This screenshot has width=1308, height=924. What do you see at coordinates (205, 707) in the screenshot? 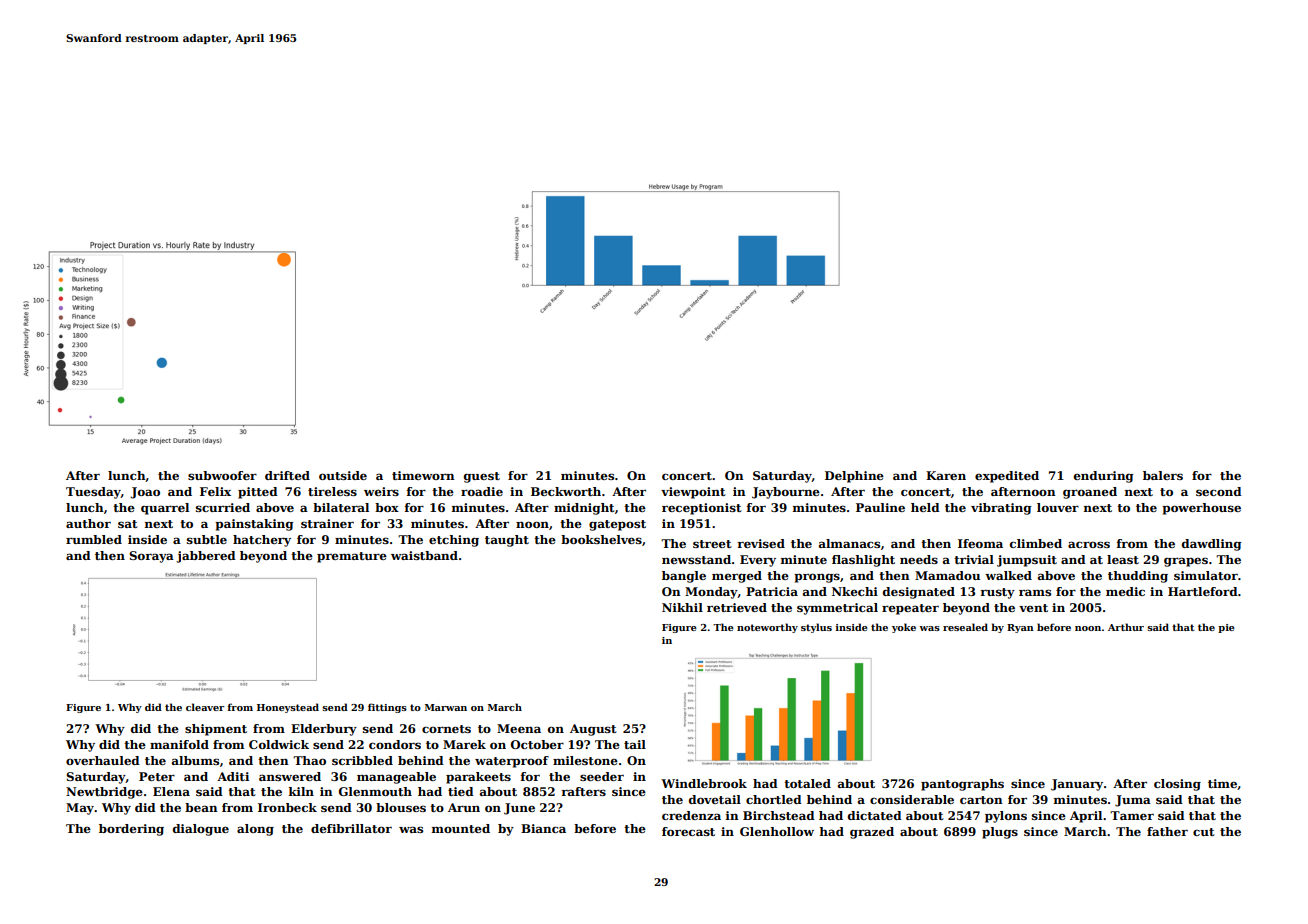
I see `cleaver` at bounding box center [205, 707].
